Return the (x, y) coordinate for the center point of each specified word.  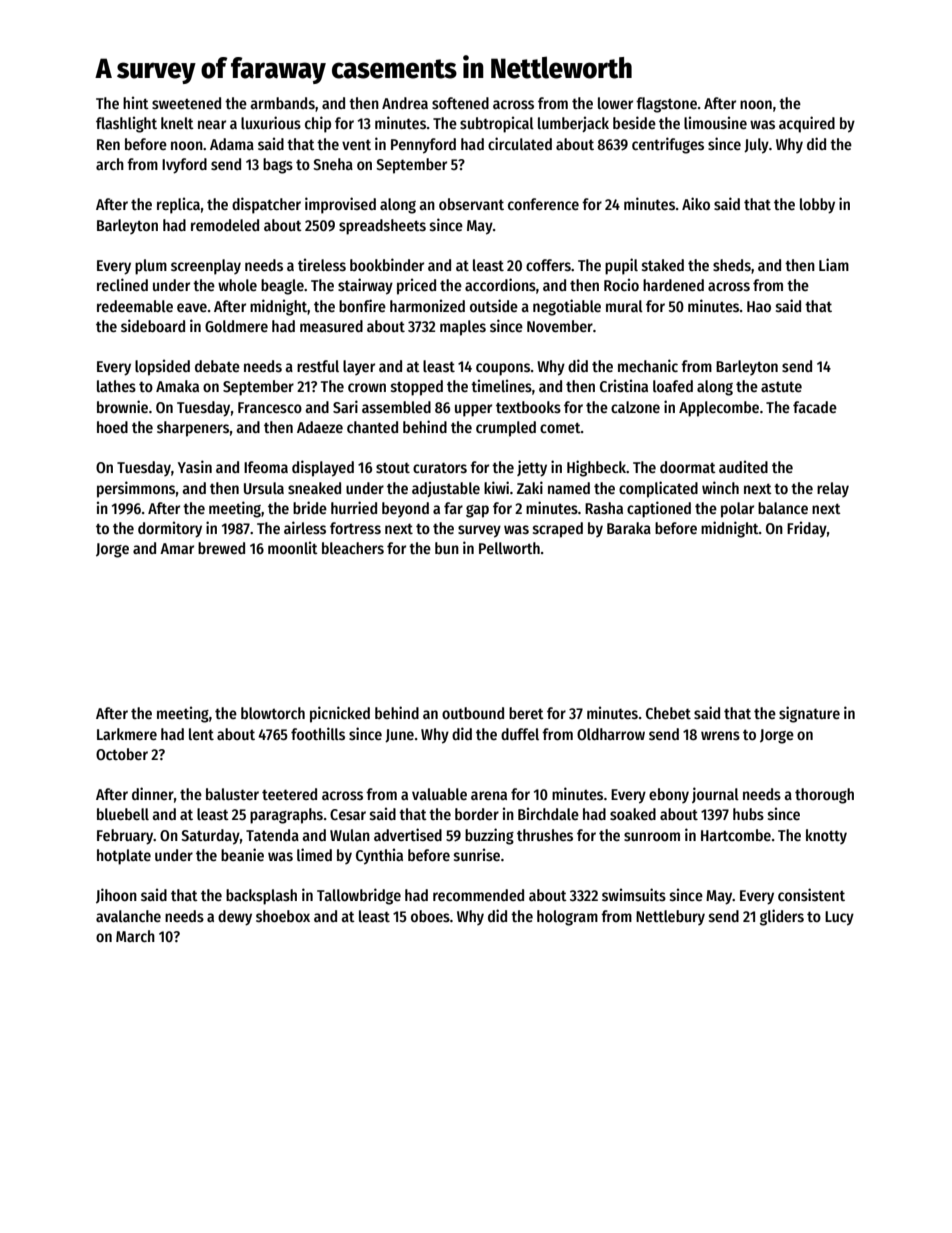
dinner (153, 793)
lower (615, 103)
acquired (807, 124)
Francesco (270, 407)
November (560, 326)
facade (815, 407)
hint (136, 102)
